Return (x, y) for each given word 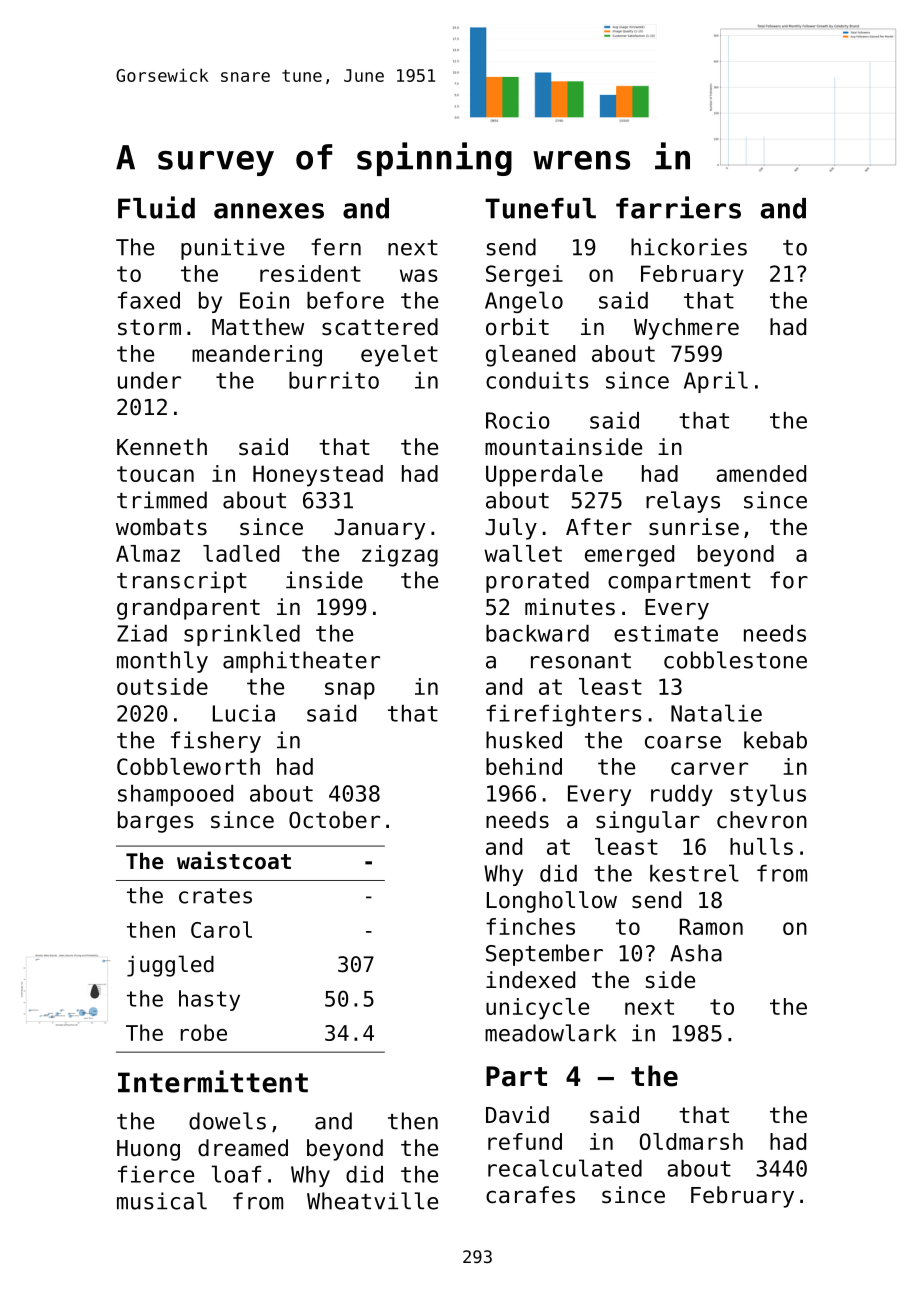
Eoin (264, 300)
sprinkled (242, 635)
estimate (666, 633)
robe (204, 1032)
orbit (517, 327)
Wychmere (686, 329)
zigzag (400, 556)
